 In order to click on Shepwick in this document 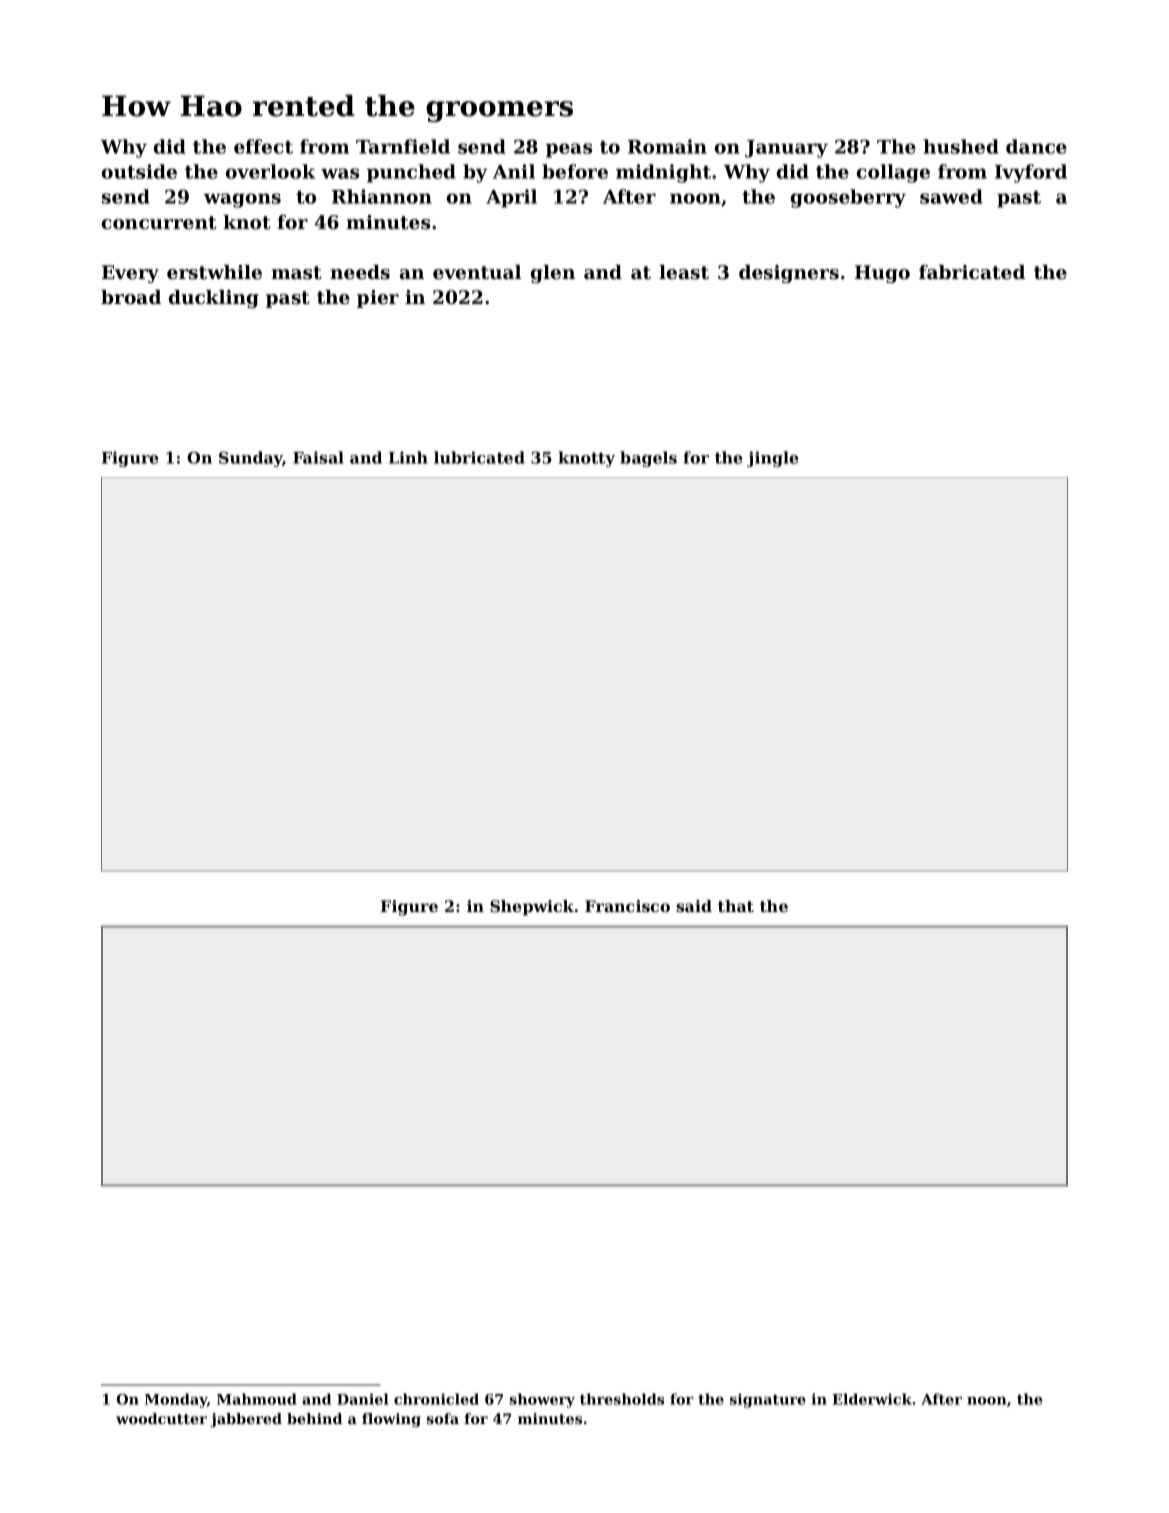, I will do `click(532, 908)`.
